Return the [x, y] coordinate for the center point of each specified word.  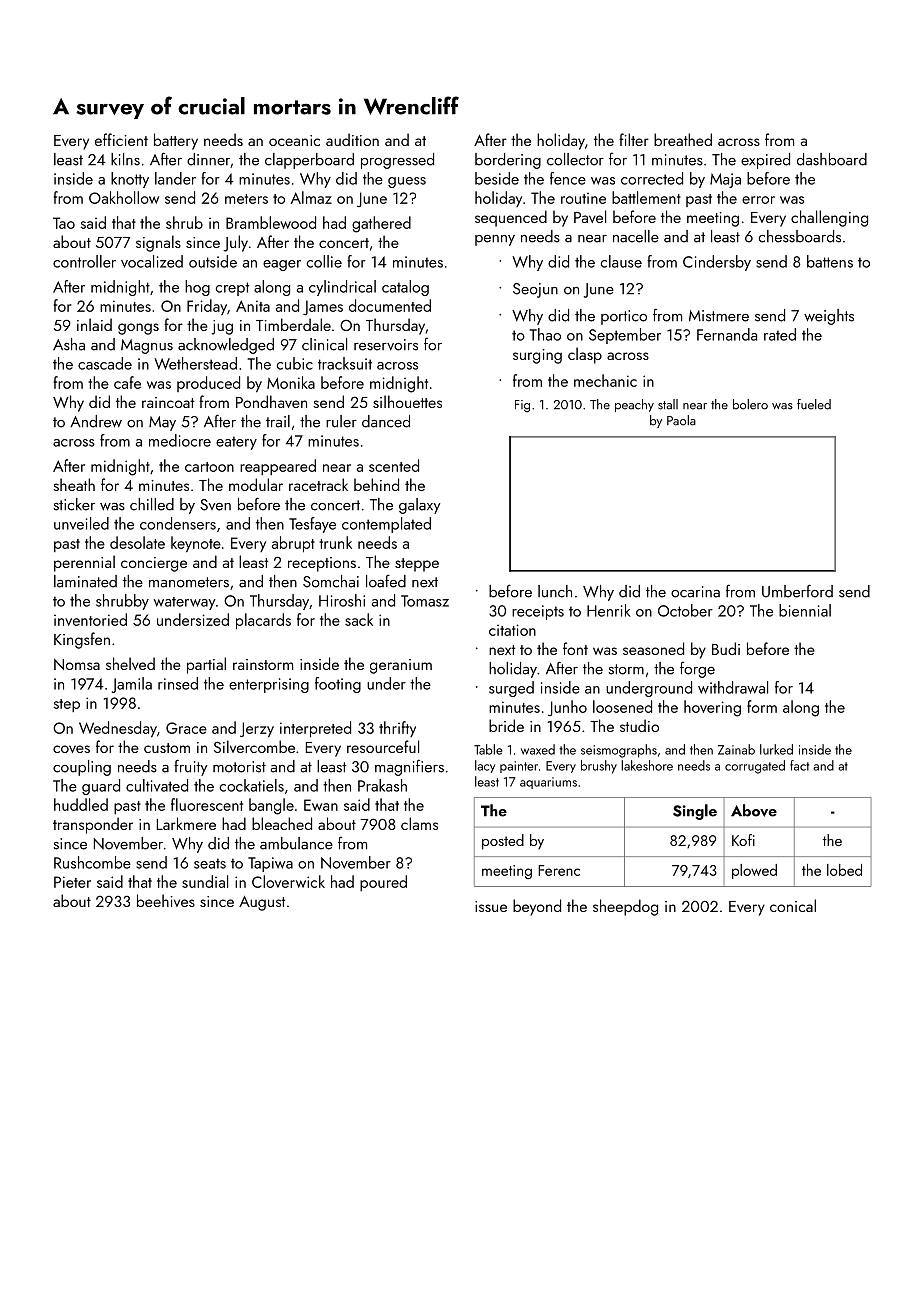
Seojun [535, 290]
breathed [683, 139]
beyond [537, 907]
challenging [829, 218]
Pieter [72, 882]
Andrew [96, 421]
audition [352, 139]
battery [176, 141]
